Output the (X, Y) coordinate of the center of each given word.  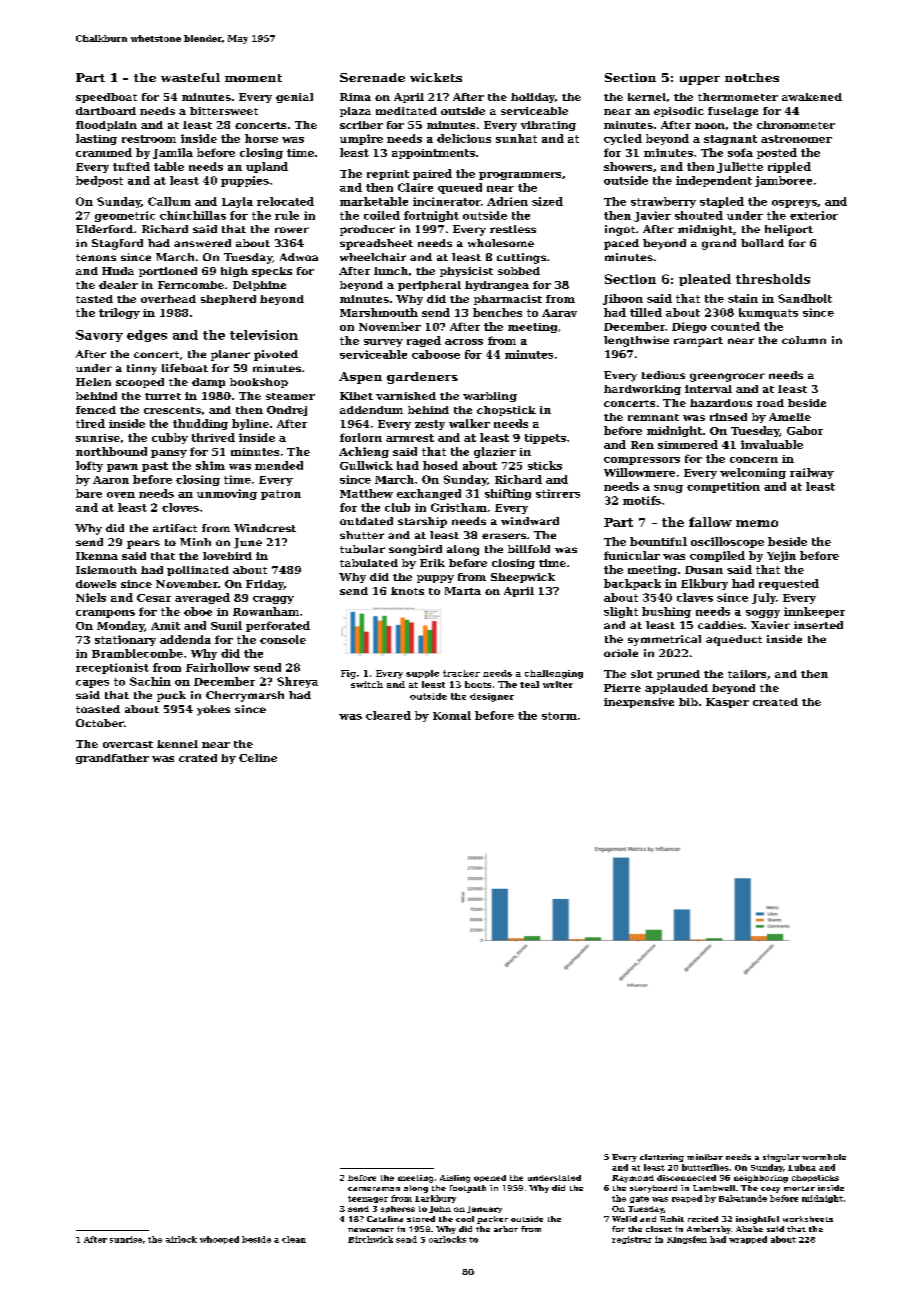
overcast (128, 744)
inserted (818, 625)
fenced (96, 410)
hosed (440, 465)
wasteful (190, 77)
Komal (452, 715)
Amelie (790, 417)
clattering (662, 1158)
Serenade (372, 77)
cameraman (374, 1189)
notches (752, 77)
